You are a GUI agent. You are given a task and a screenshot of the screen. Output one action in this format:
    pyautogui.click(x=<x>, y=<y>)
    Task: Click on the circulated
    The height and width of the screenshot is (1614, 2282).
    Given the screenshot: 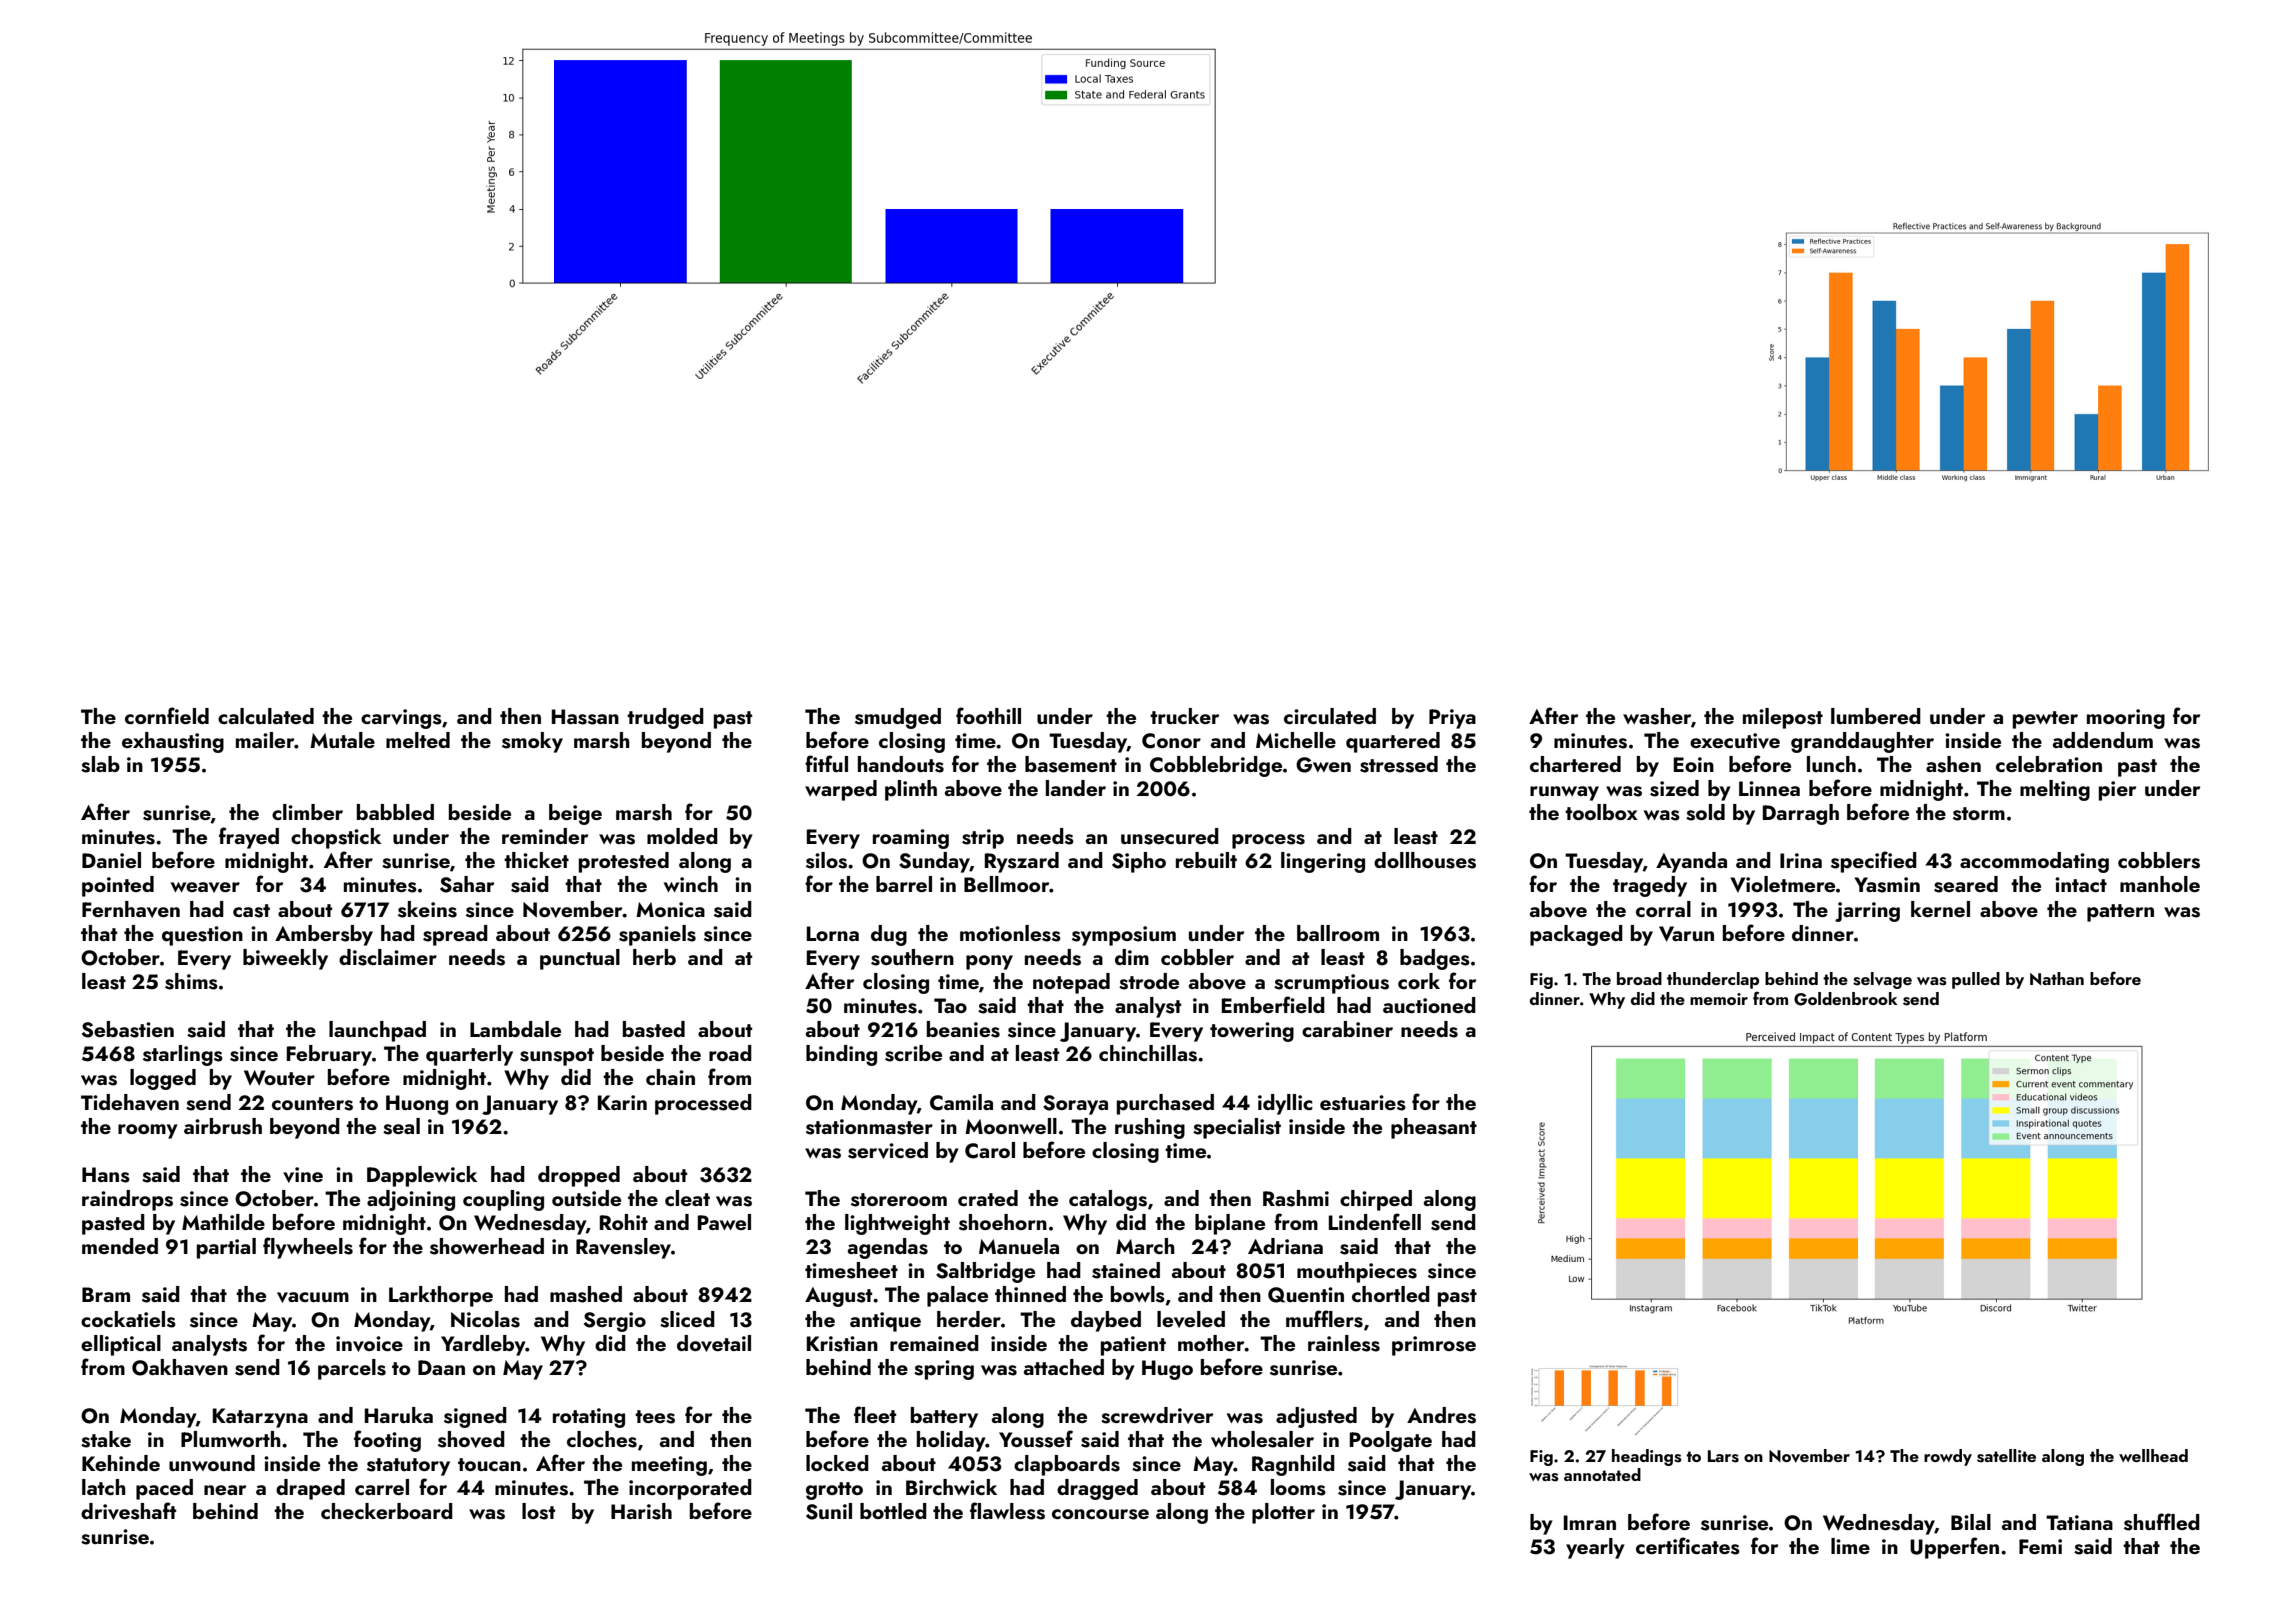 What is the action you would take?
    pyautogui.click(x=1330, y=716)
